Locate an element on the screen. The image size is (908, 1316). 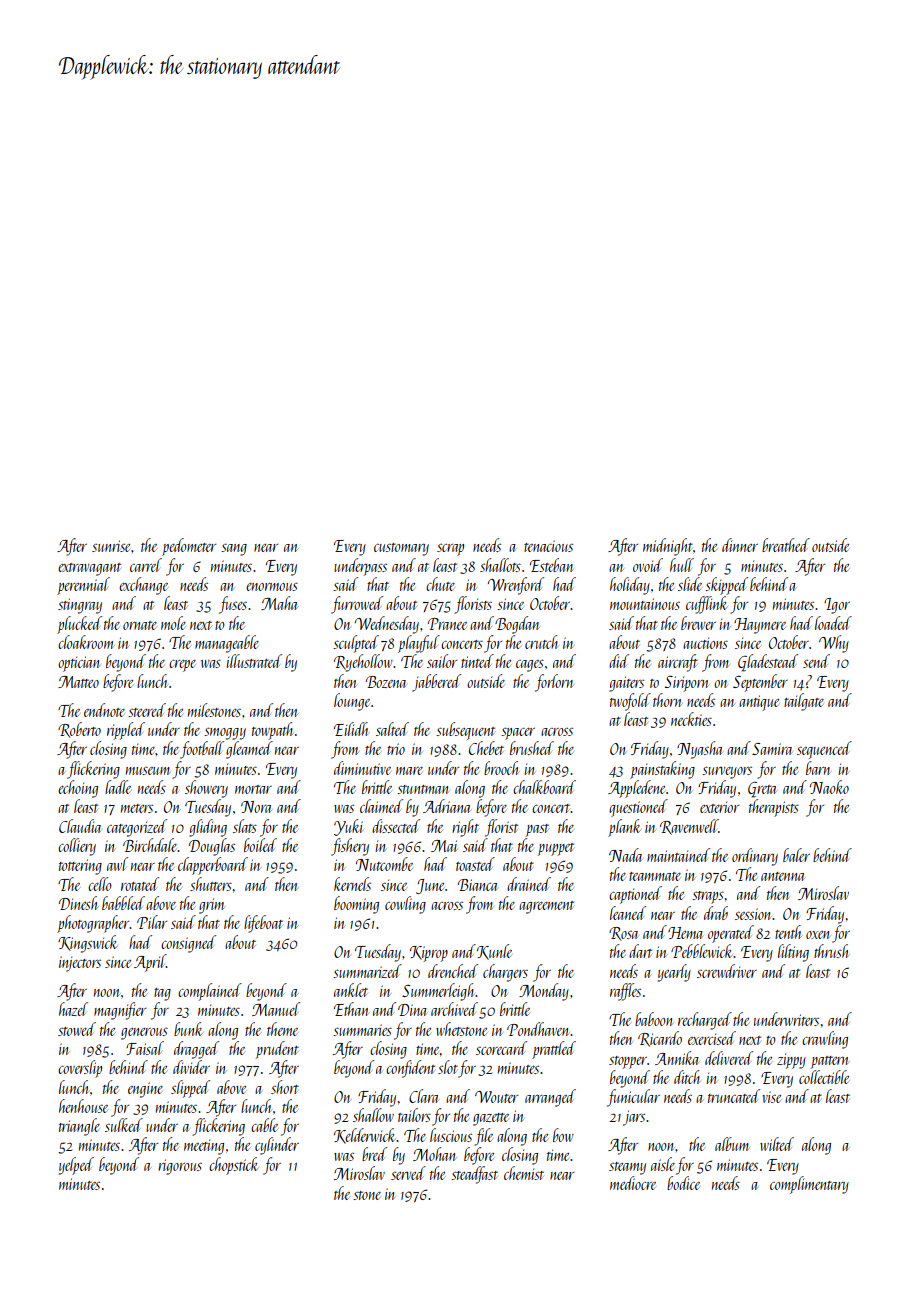
anklet is located at coordinates (351, 990).
